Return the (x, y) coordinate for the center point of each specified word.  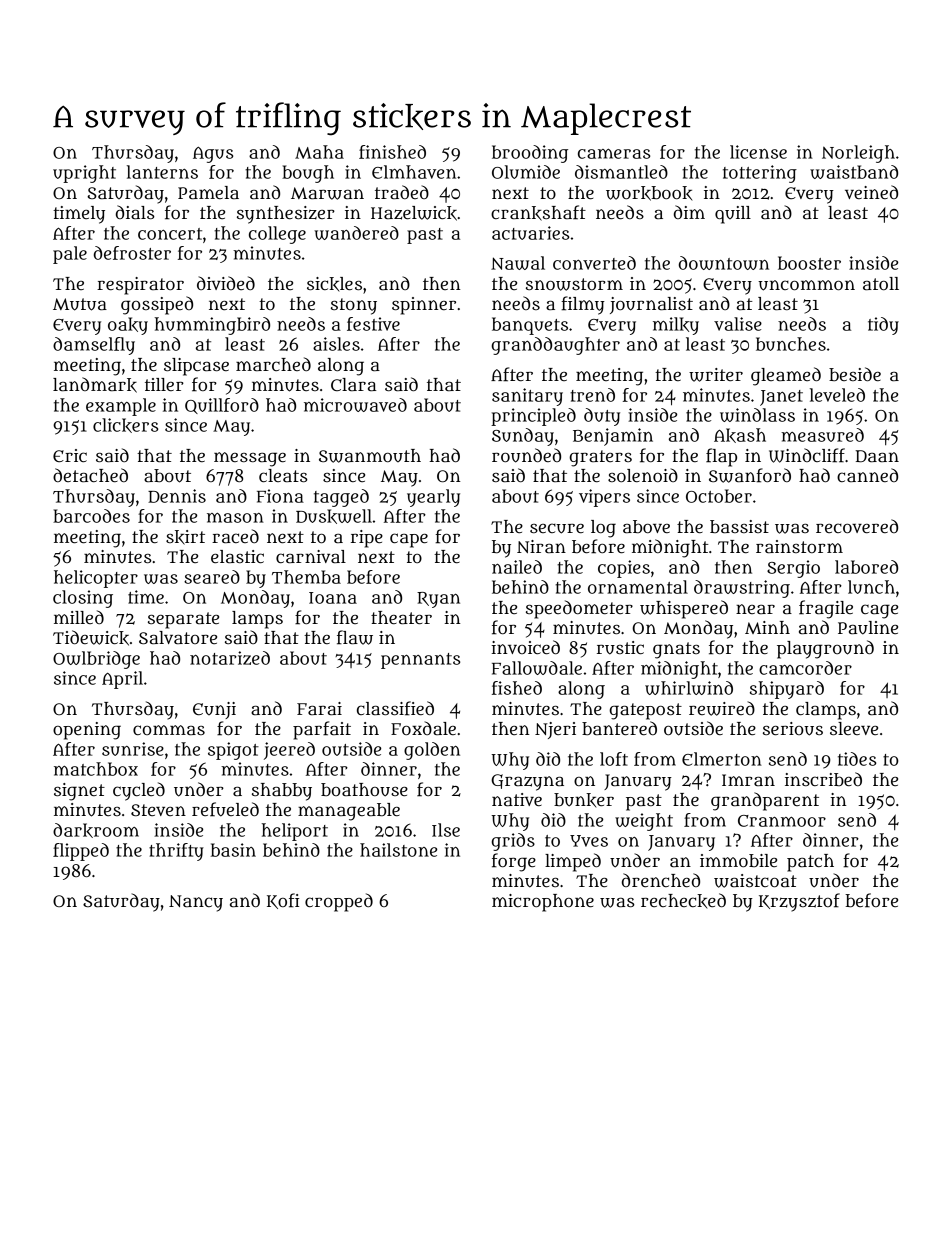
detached (90, 475)
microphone (543, 903)
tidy (883, 326)
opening (87, 731)
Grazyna (527, 782)
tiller (164, 384)
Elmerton (722, 759)
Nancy (196, 903)
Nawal (518, 263)
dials (135, 212)
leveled (837, 395)
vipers (604, 498)
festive (373, 324)
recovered (857, 526)
